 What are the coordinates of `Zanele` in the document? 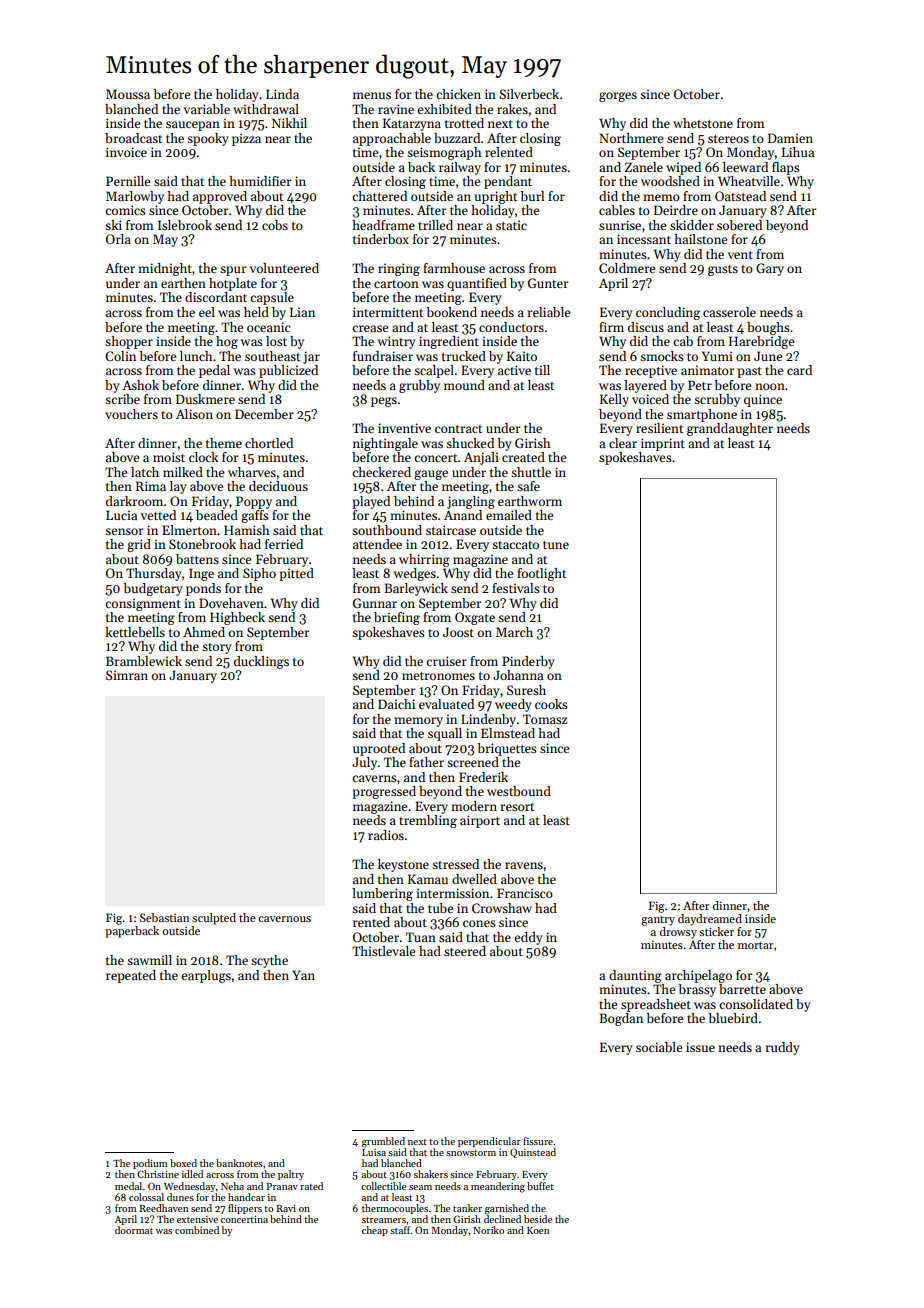 It's located at (644, 167).
